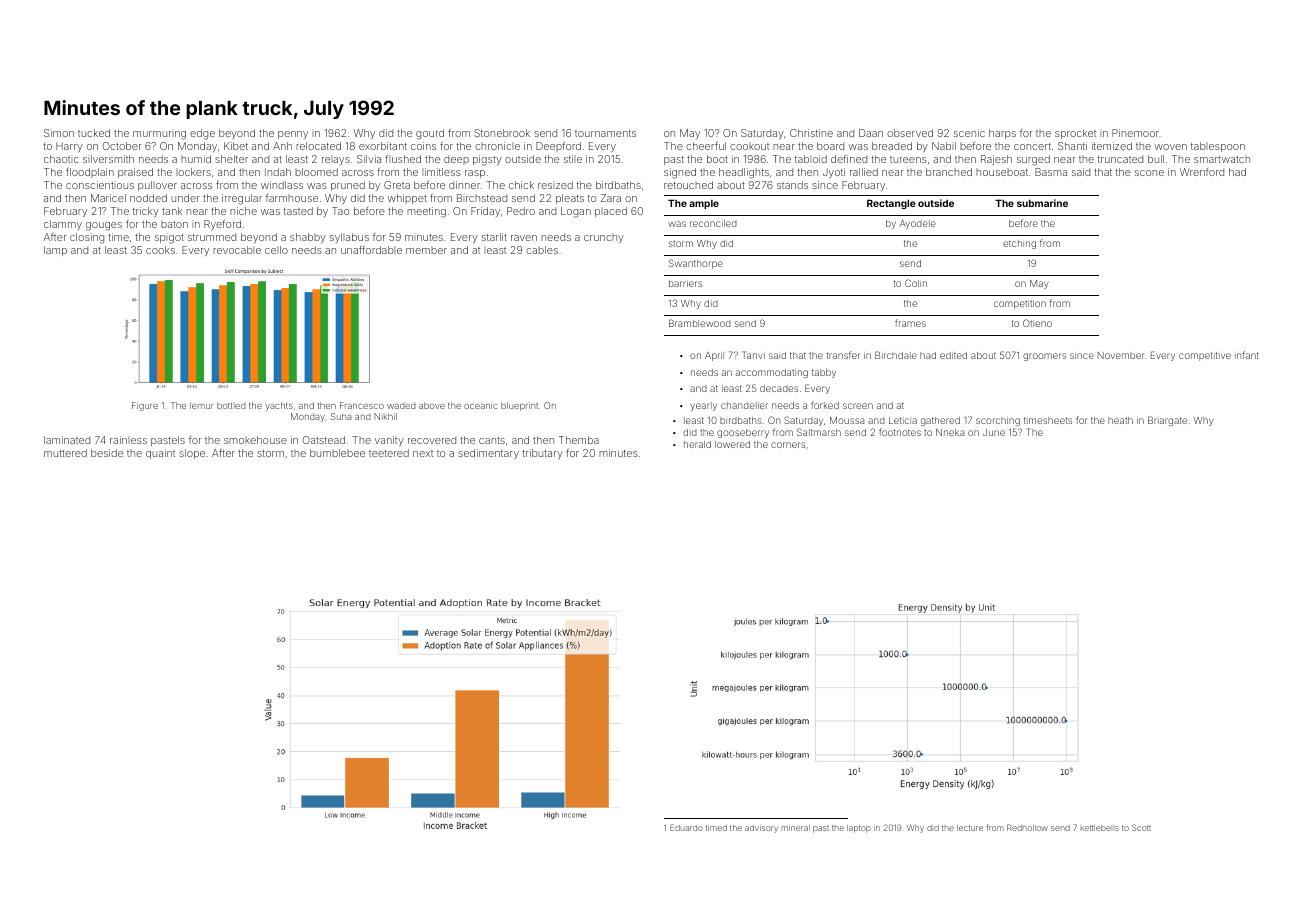 The width and height of the screenshot is (1308, 924). What do you see at coordinates (482, 198) in the screenshot?
I see `Birchstead` at bounding box center [482, 198].
